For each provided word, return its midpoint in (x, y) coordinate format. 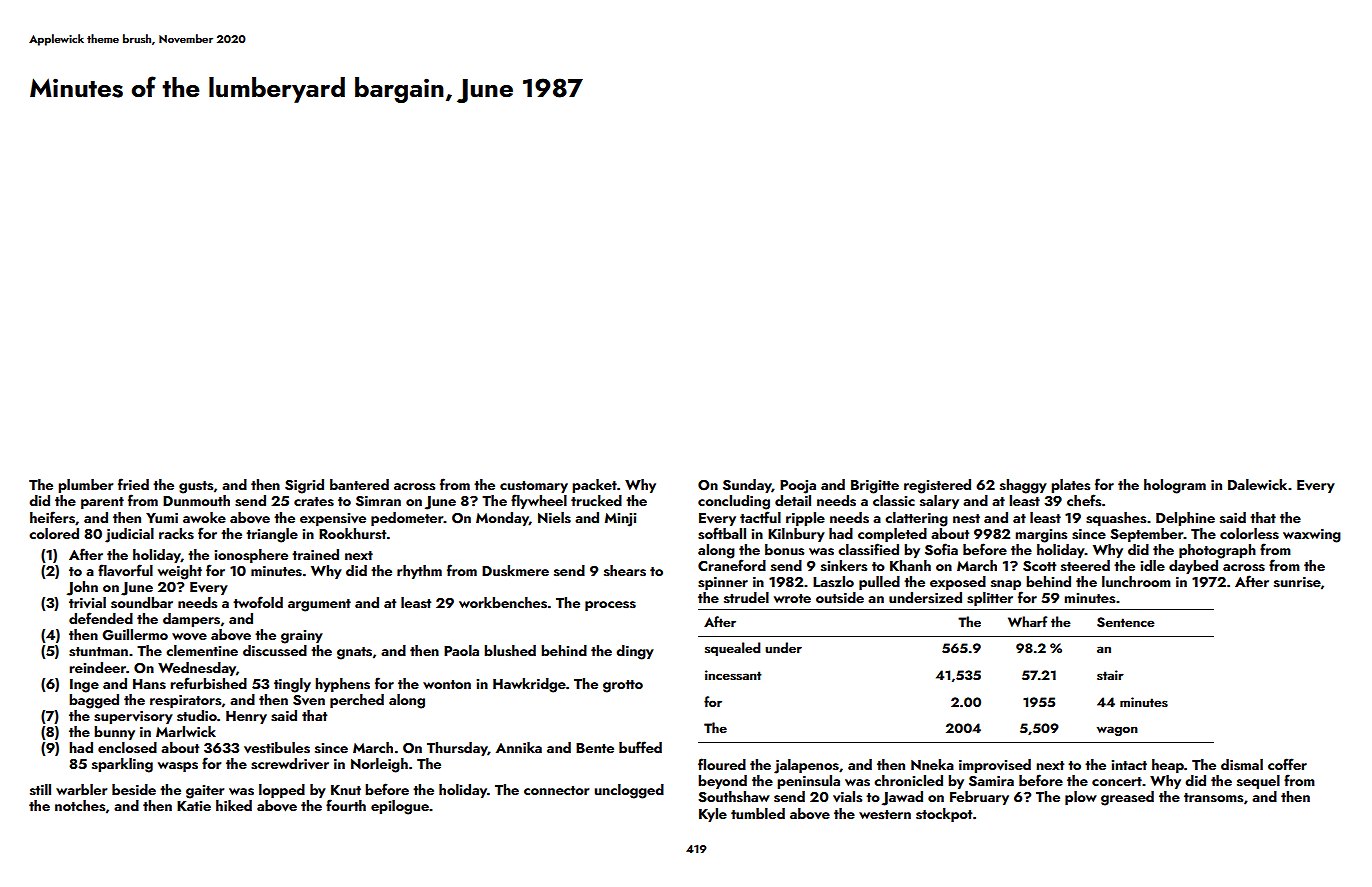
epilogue (400, 807)
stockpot (944, 815)
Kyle (713, 815)
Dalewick (1257, 484)
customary (534, 487)
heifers (52, 517)
